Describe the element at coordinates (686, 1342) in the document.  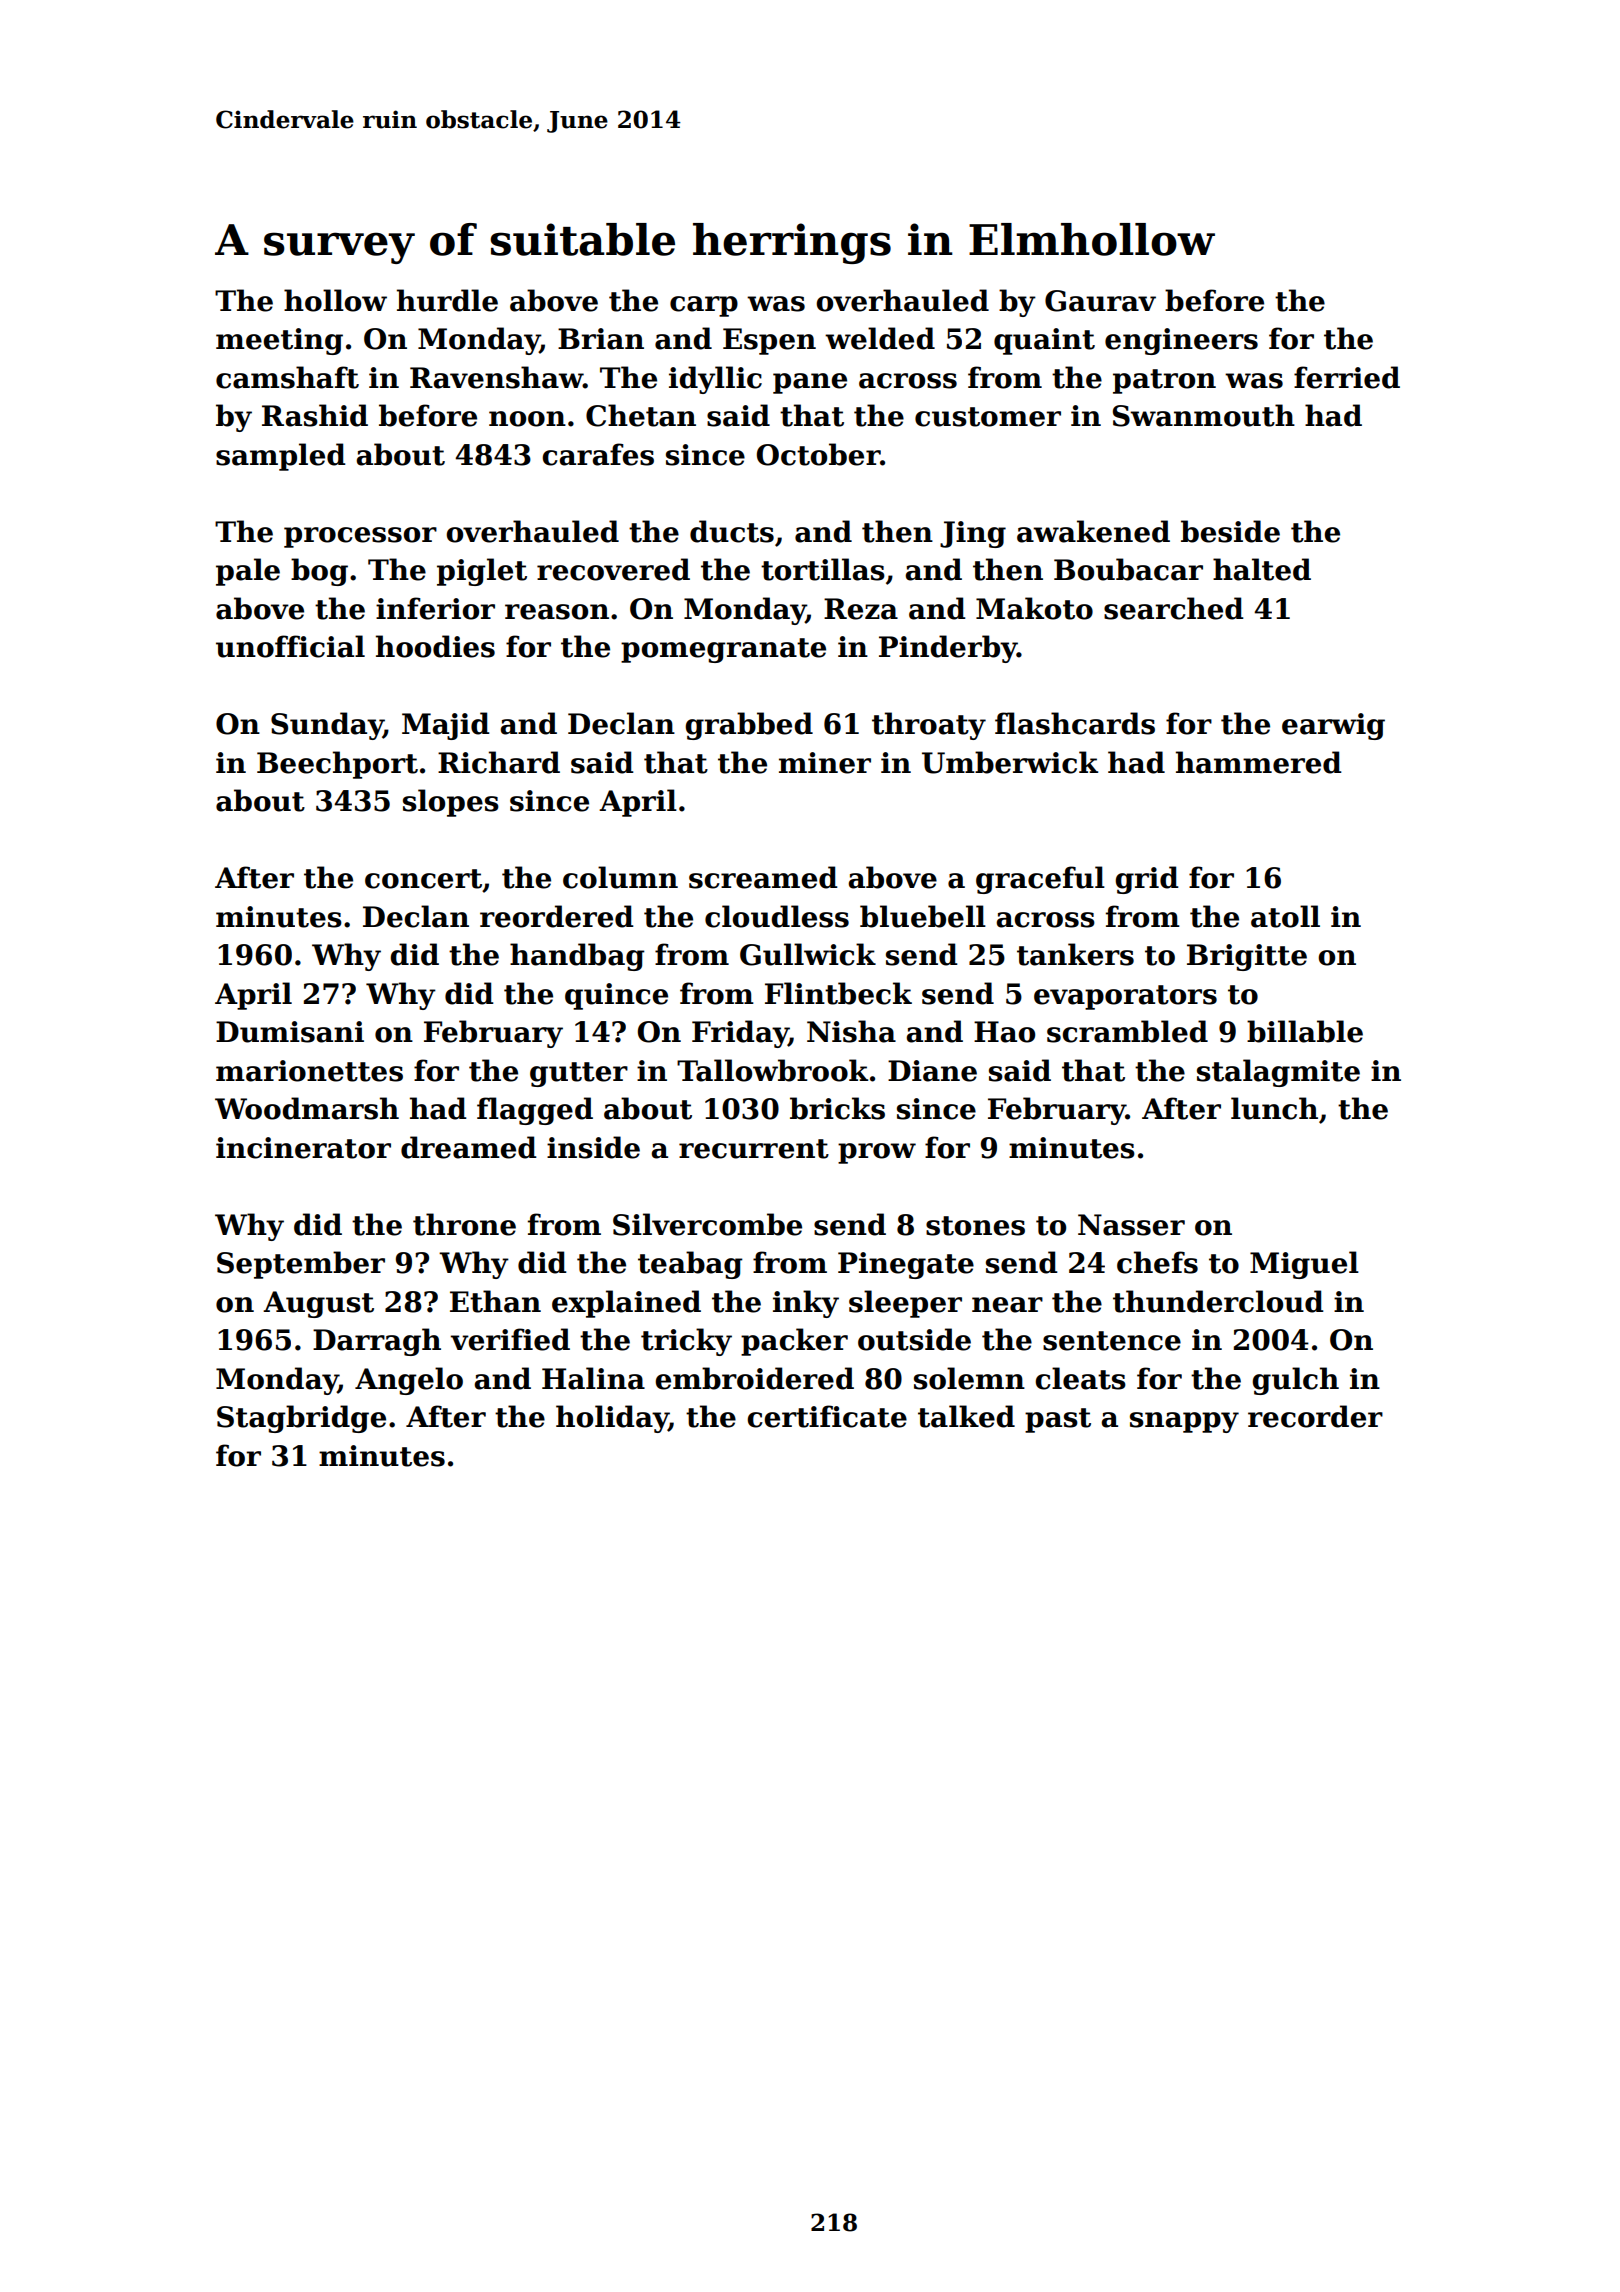
I see `tricky` at that location.
